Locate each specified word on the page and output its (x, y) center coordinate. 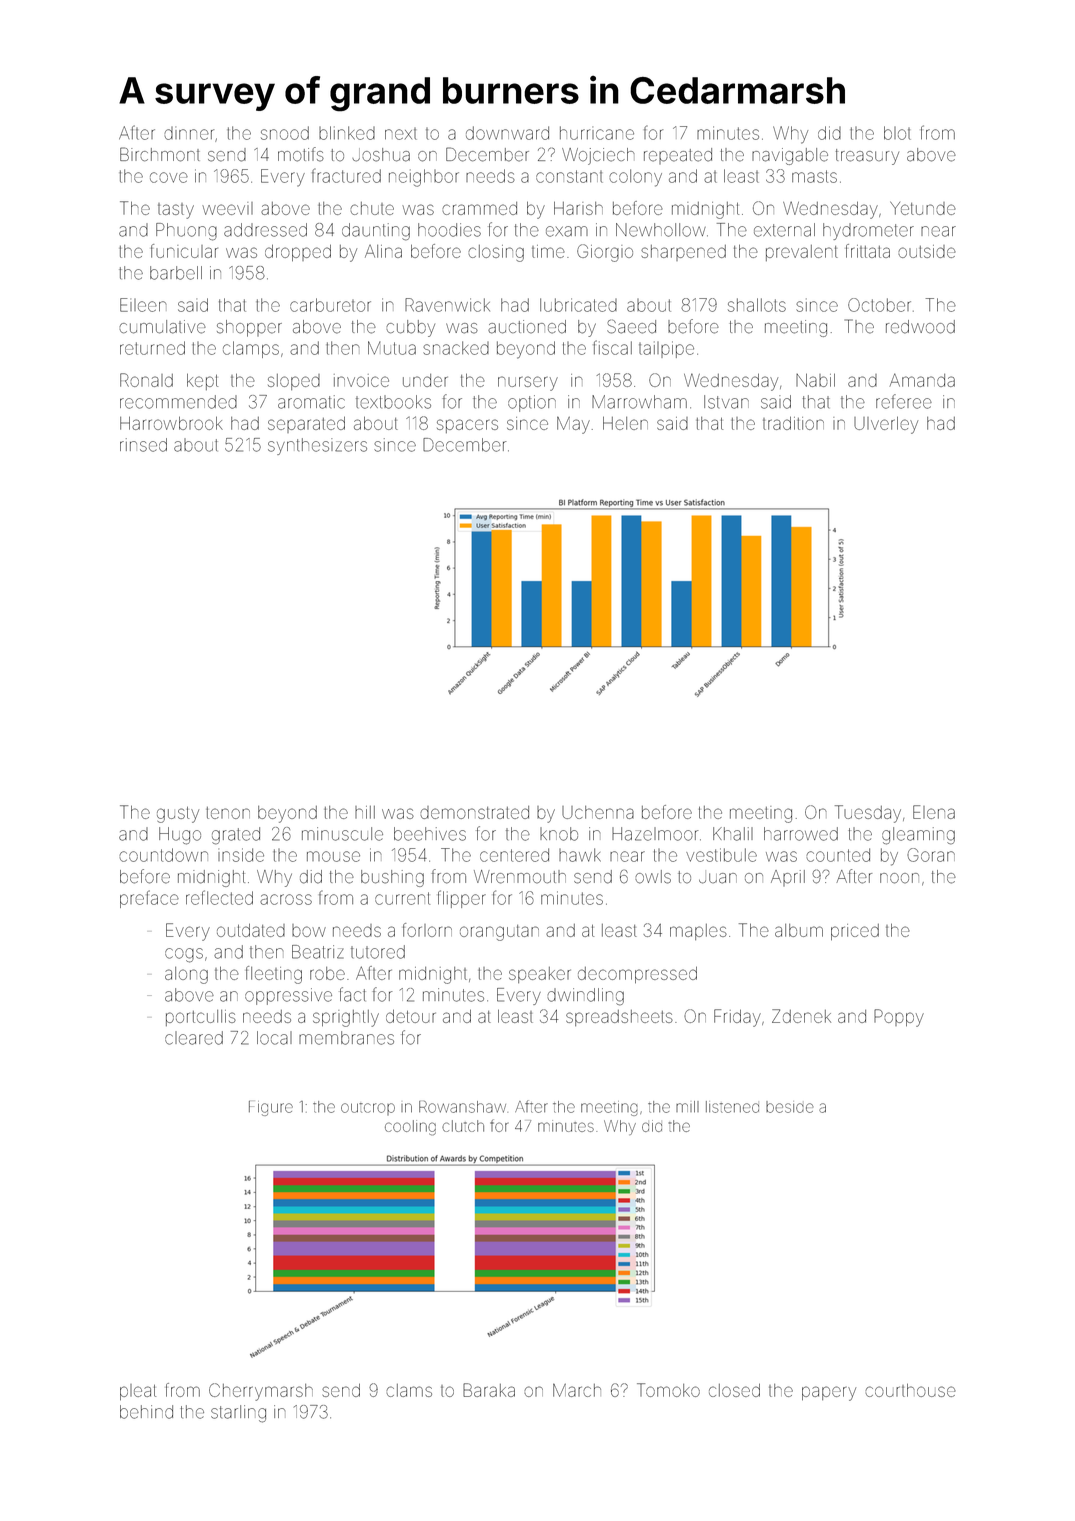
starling (238, 1414)
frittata (868, 251)
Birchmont (159, 154)
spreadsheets (619, 1018)
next (401, 134)
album (799, 930)
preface (149, 899)
